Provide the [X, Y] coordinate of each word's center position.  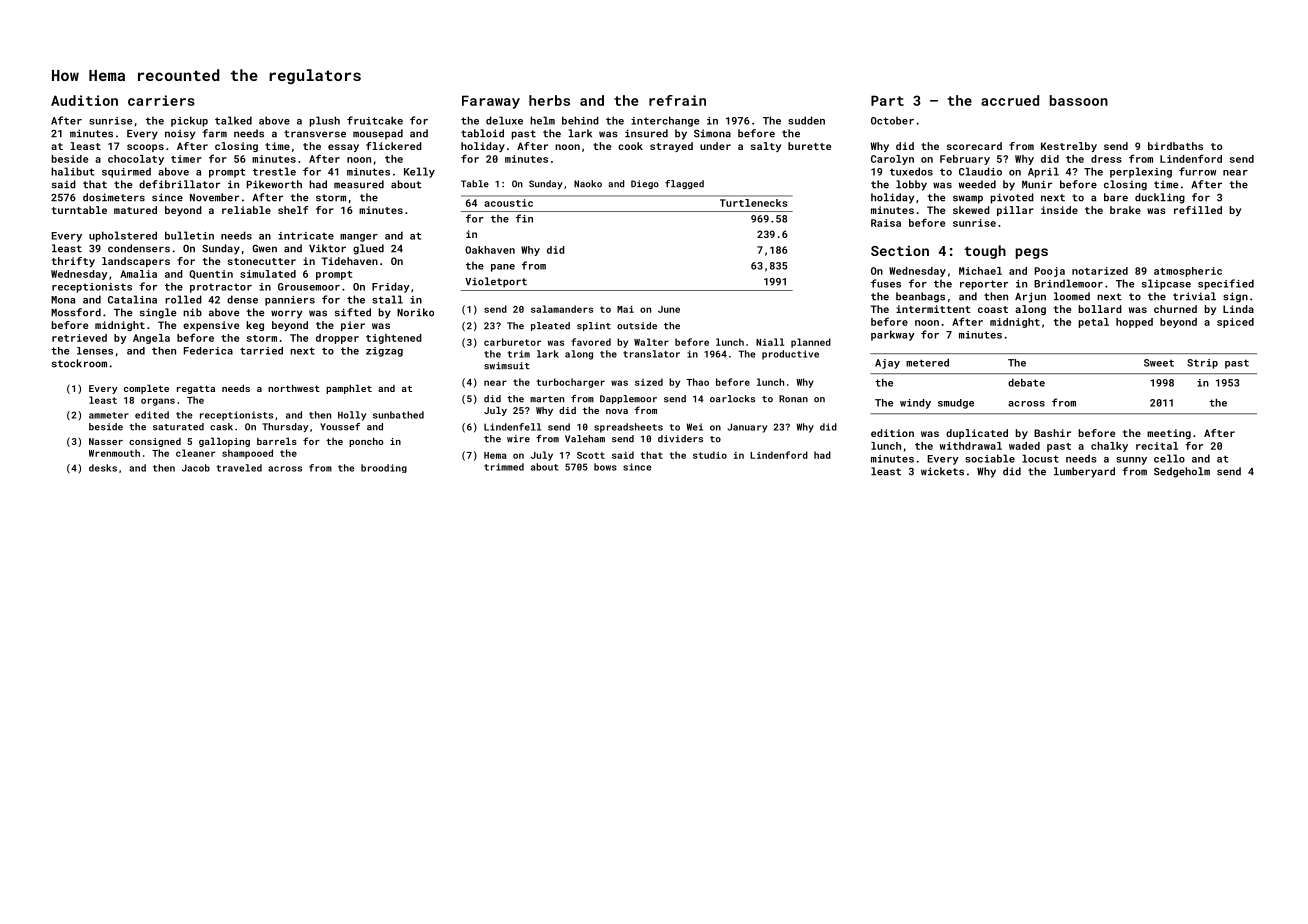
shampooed [247, 454]
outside [637, 326]
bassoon [1079, 100]
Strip [1202, 364]
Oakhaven [490, 250]
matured [135, 210]
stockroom [79, 363]
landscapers [136, 262]
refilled [1198, 210]
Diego [645, 184]
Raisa [886, 223]
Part [887, 100]
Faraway [491, 102]
